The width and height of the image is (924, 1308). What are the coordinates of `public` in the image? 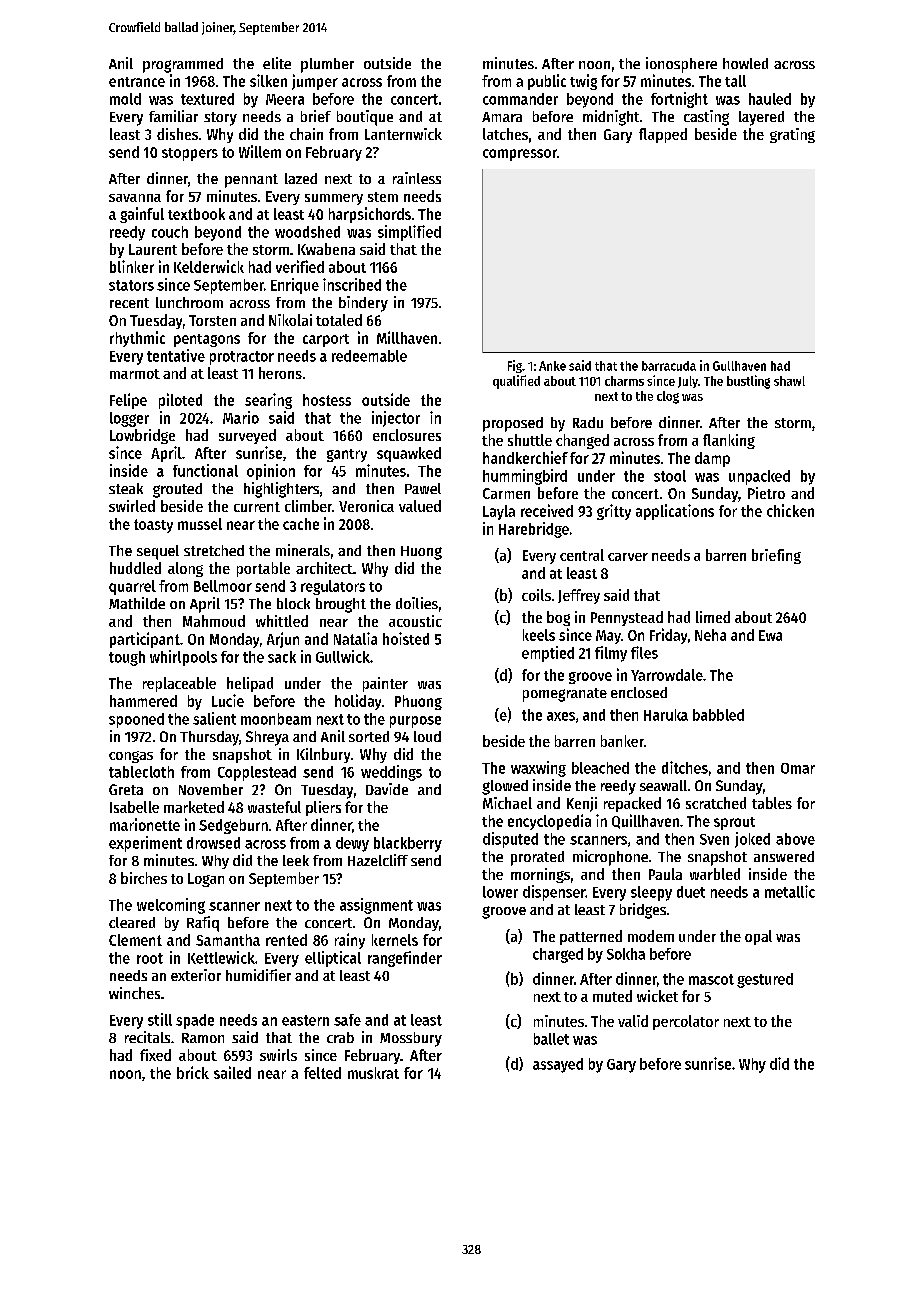 It's located at (547, 82).
